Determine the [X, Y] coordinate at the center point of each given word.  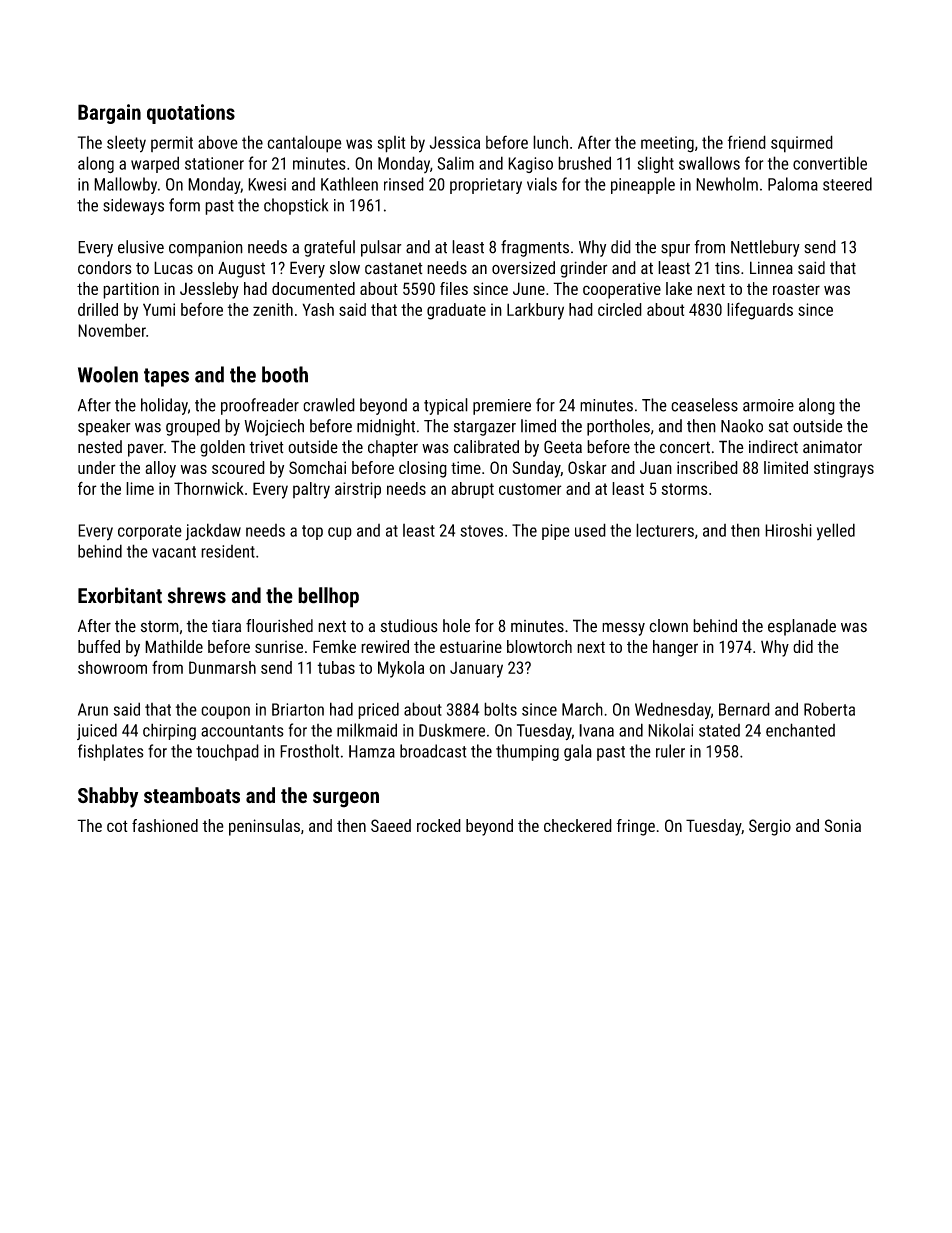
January [476, 670]
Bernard [744, 709]
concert [685, 447]
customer [530, 489]
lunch [550, 142]
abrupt [472, 490]
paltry [311, 490]
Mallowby [125, 185]
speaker [104, 427]
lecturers [665, 530]
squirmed [802, 144]
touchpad [227, 752]
